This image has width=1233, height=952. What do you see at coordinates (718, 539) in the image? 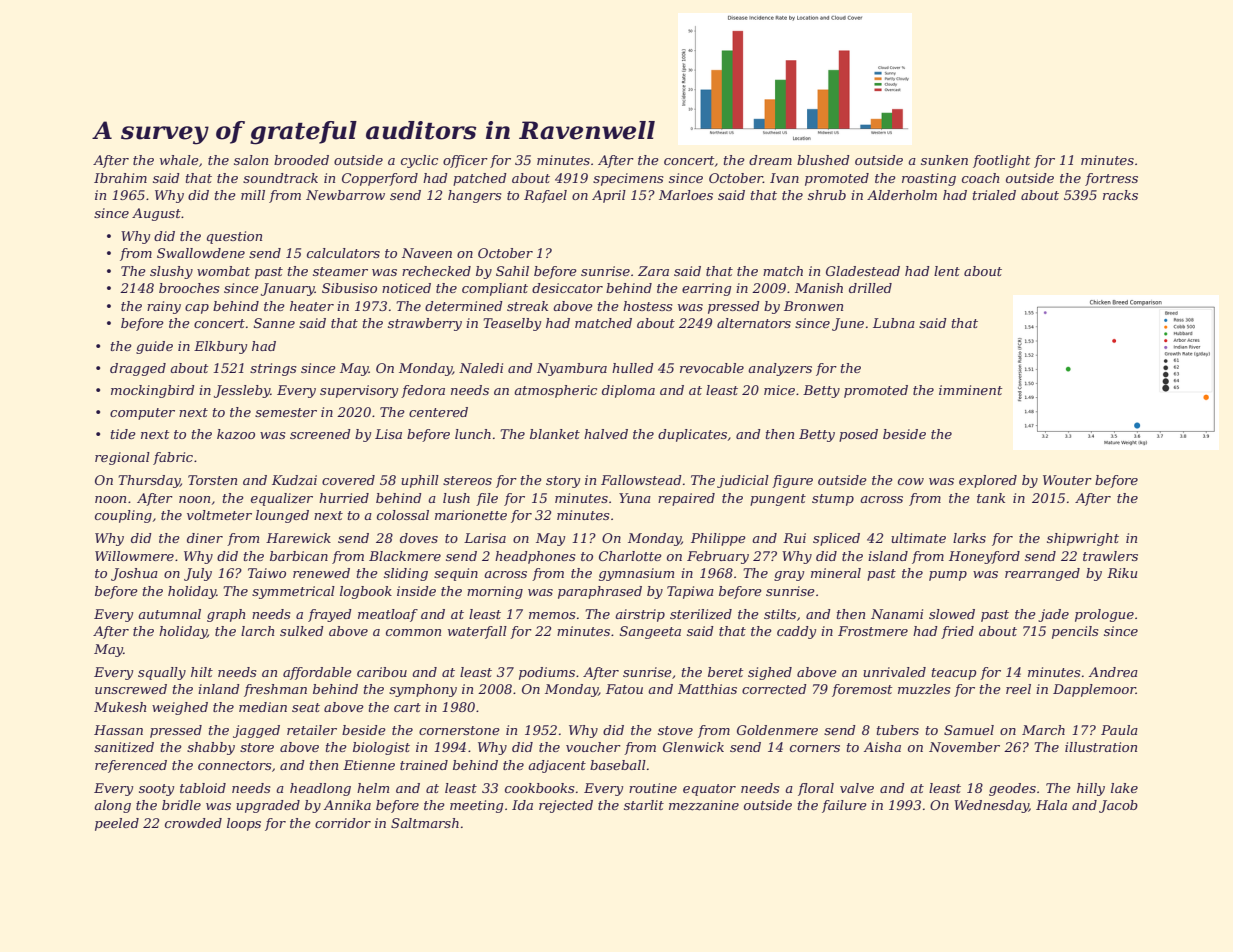
I see `Philippe` at bounding box center [718, 539].
